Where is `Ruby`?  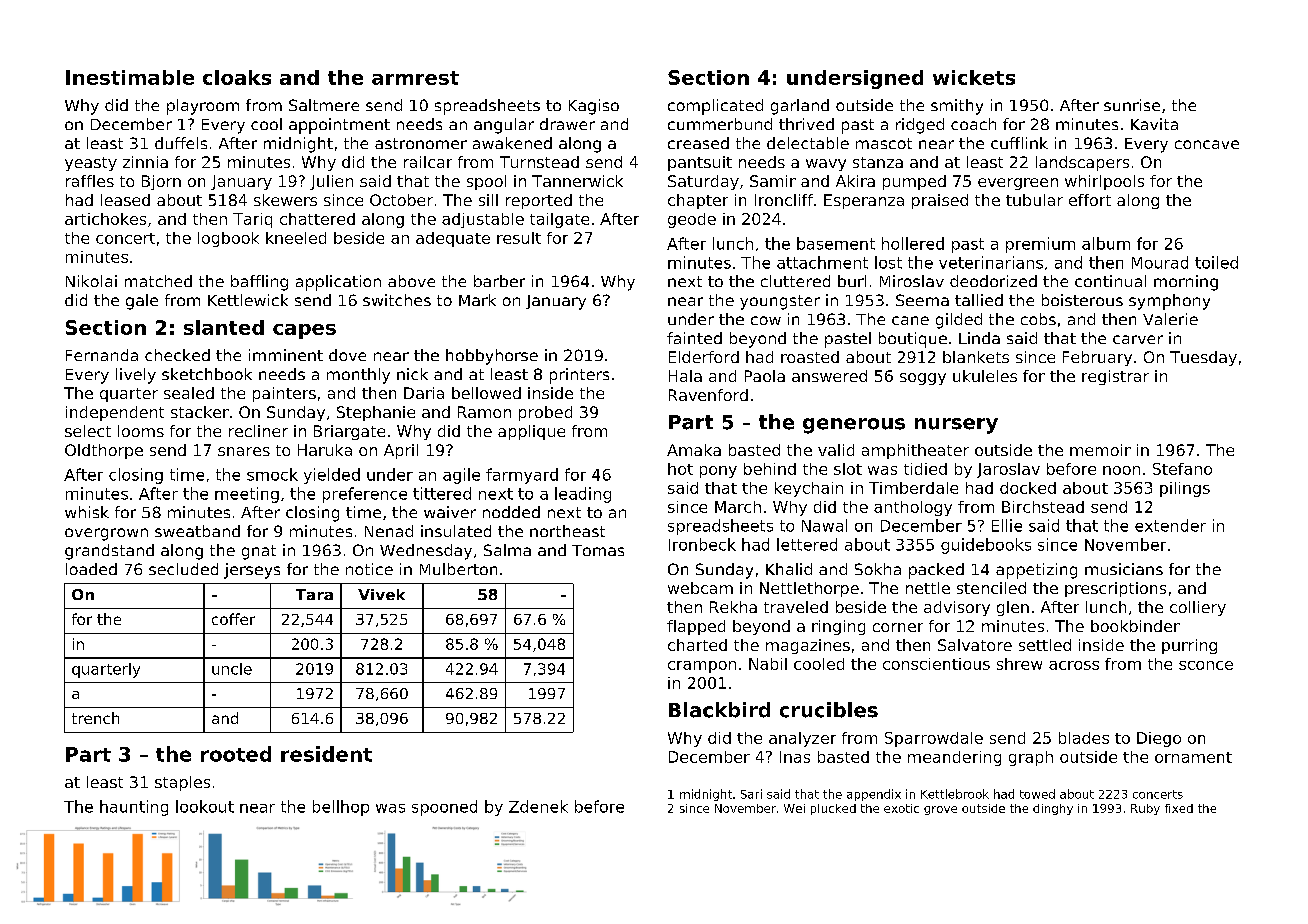 Ruby is located at coordinates (1145, 809).
